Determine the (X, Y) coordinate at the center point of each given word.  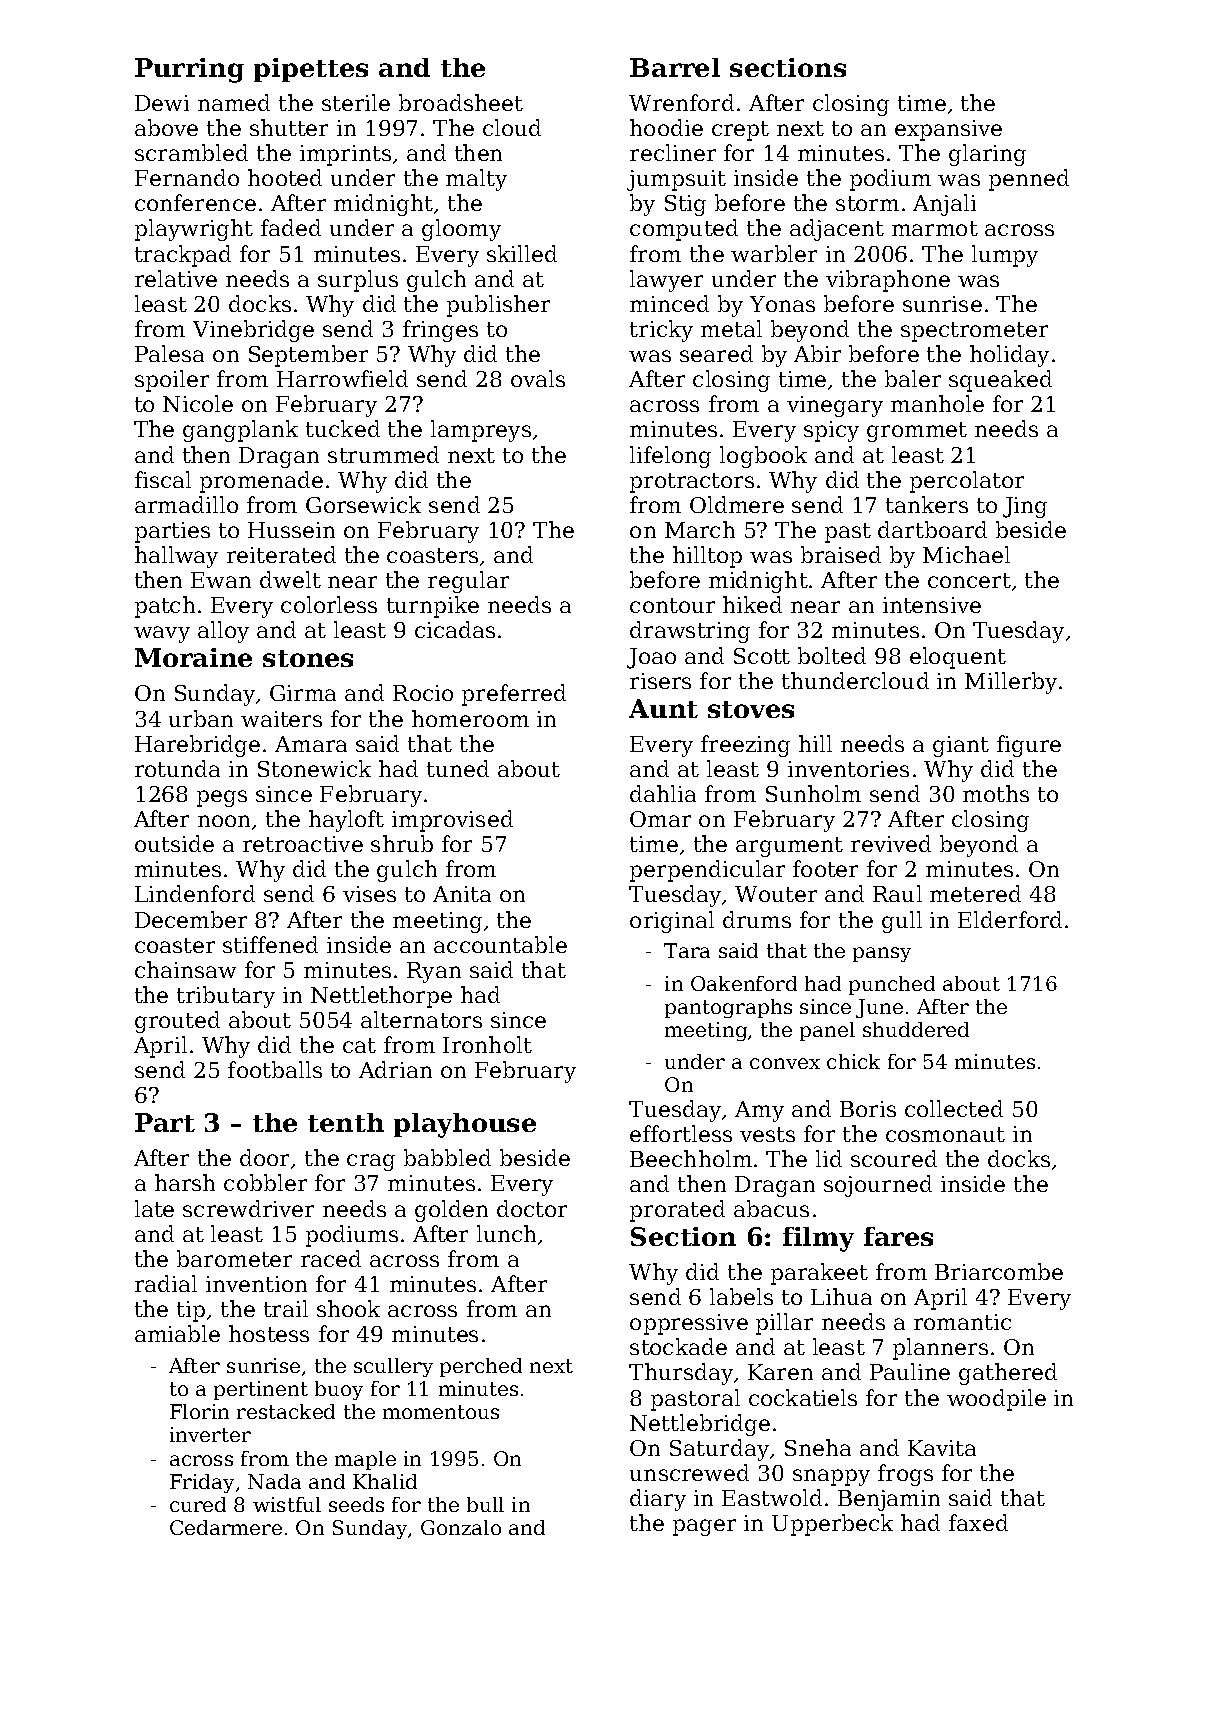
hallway (176, 557)
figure (1029, 746)
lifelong (670, 457)
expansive (948, 130)
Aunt (663, 708)
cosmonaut (945, 1134)
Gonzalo (461, 1527)
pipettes (311, 70)
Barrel (675, 67)
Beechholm (691, 1158)
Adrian (395, 1069)
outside (174, 843)
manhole (937, 403)
